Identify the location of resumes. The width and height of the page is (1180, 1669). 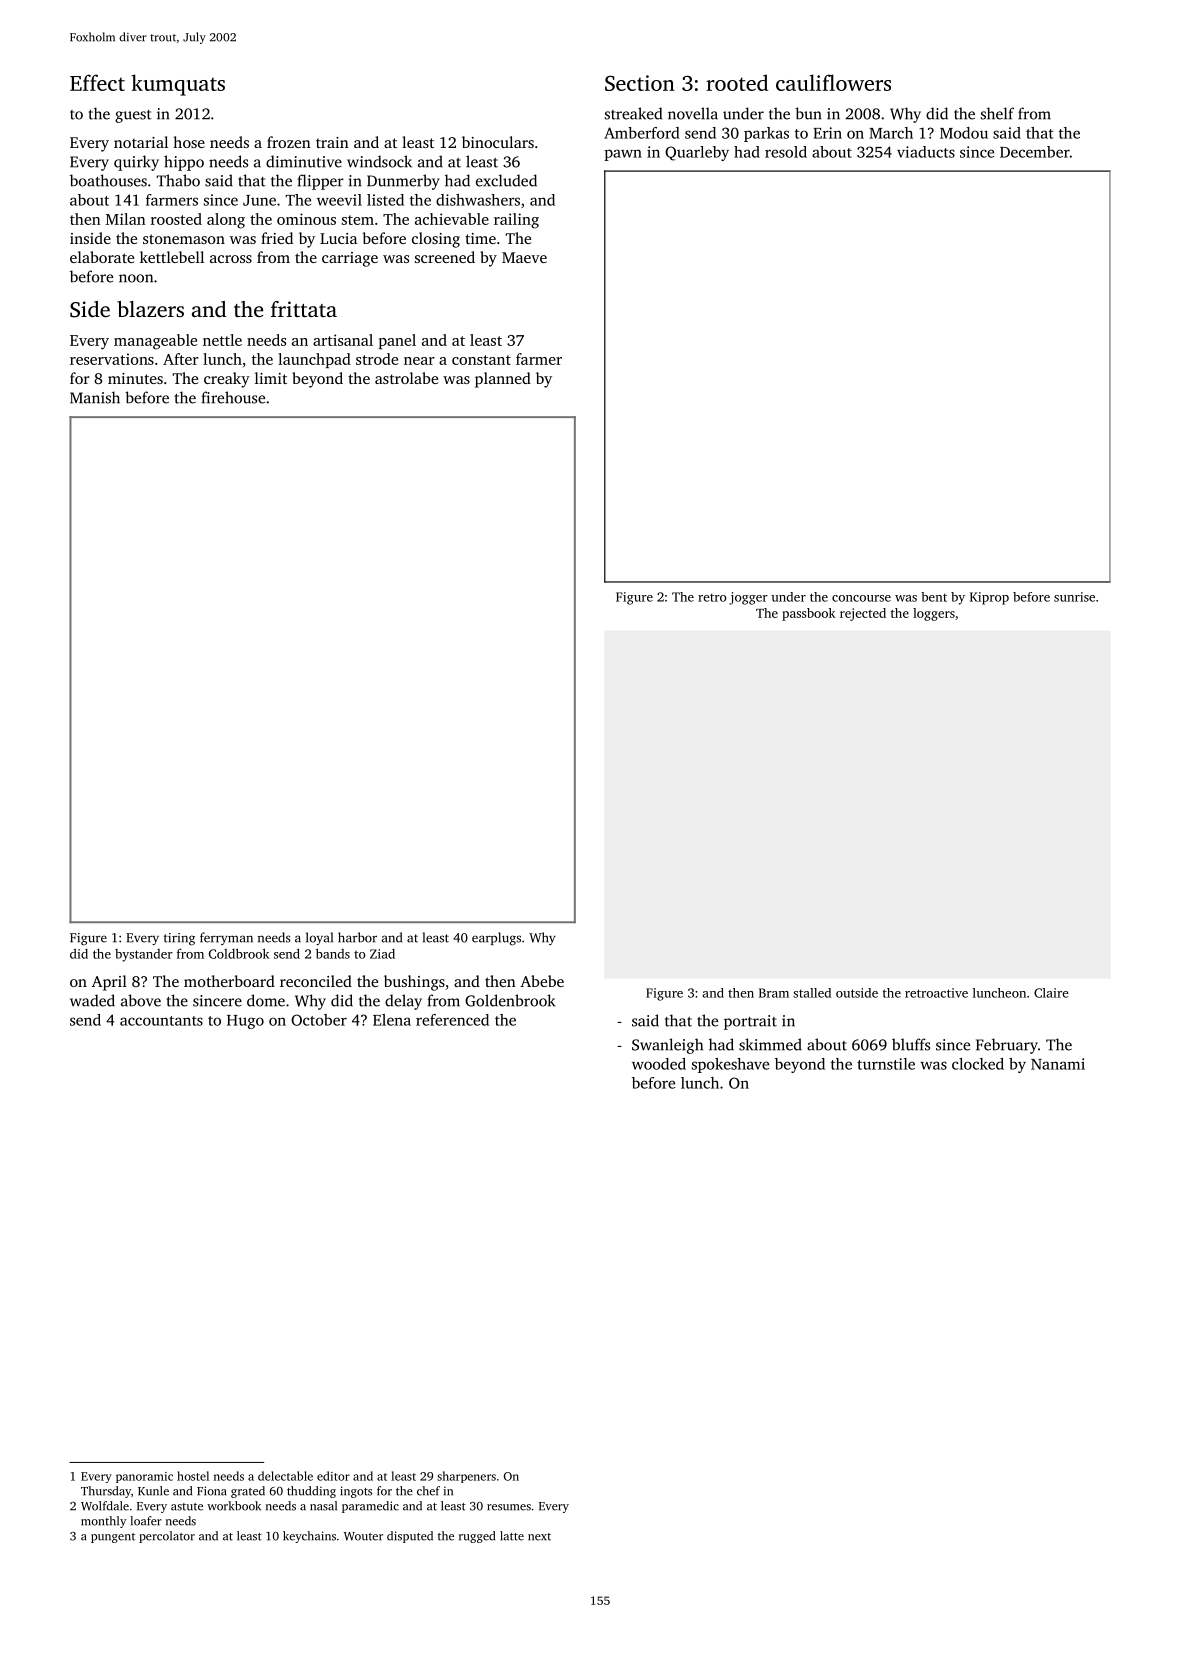
(509, 1507).
